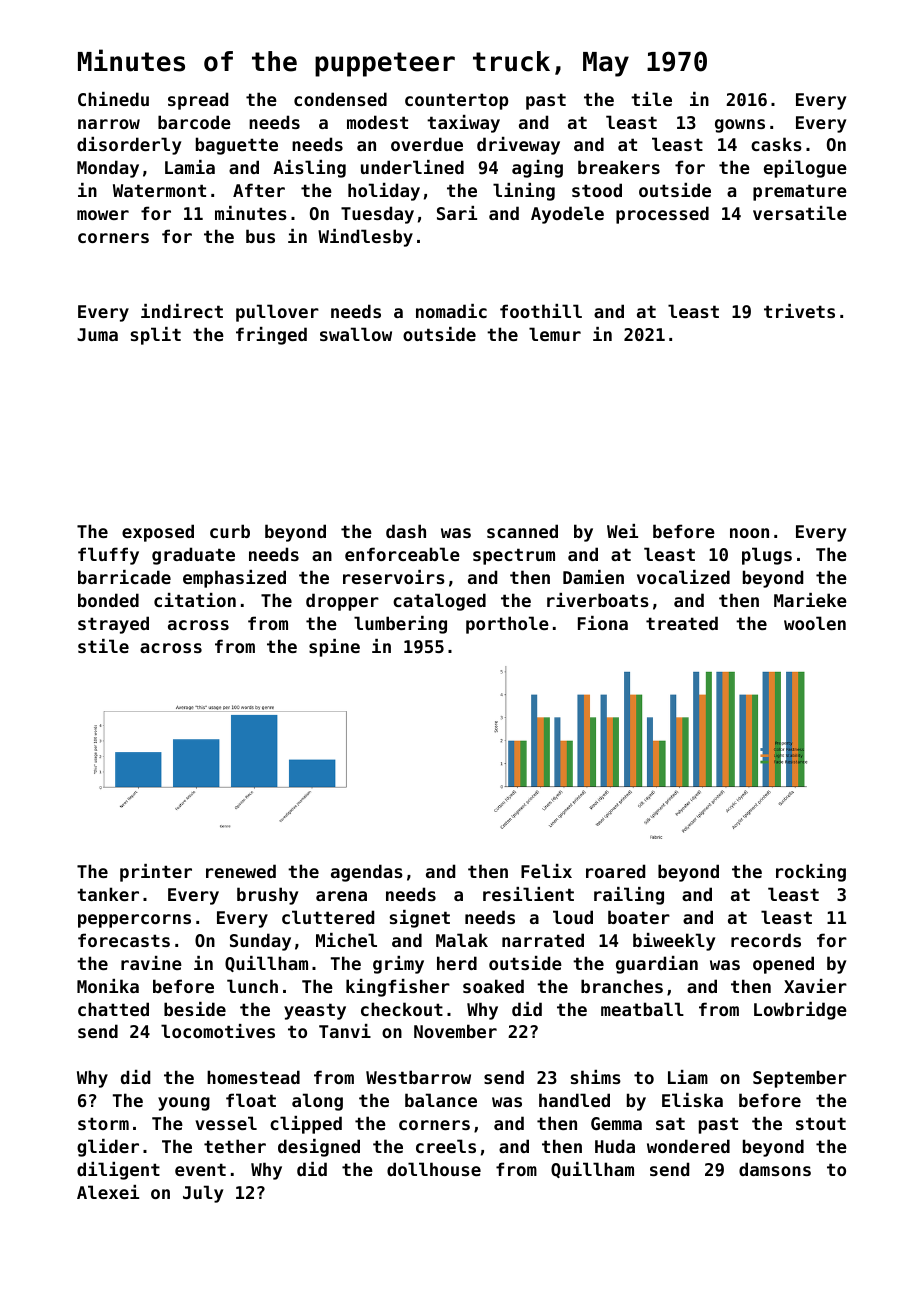  Describe the element at coordinates (821, 1123) in the screenshot. I see `stout` at that location.
